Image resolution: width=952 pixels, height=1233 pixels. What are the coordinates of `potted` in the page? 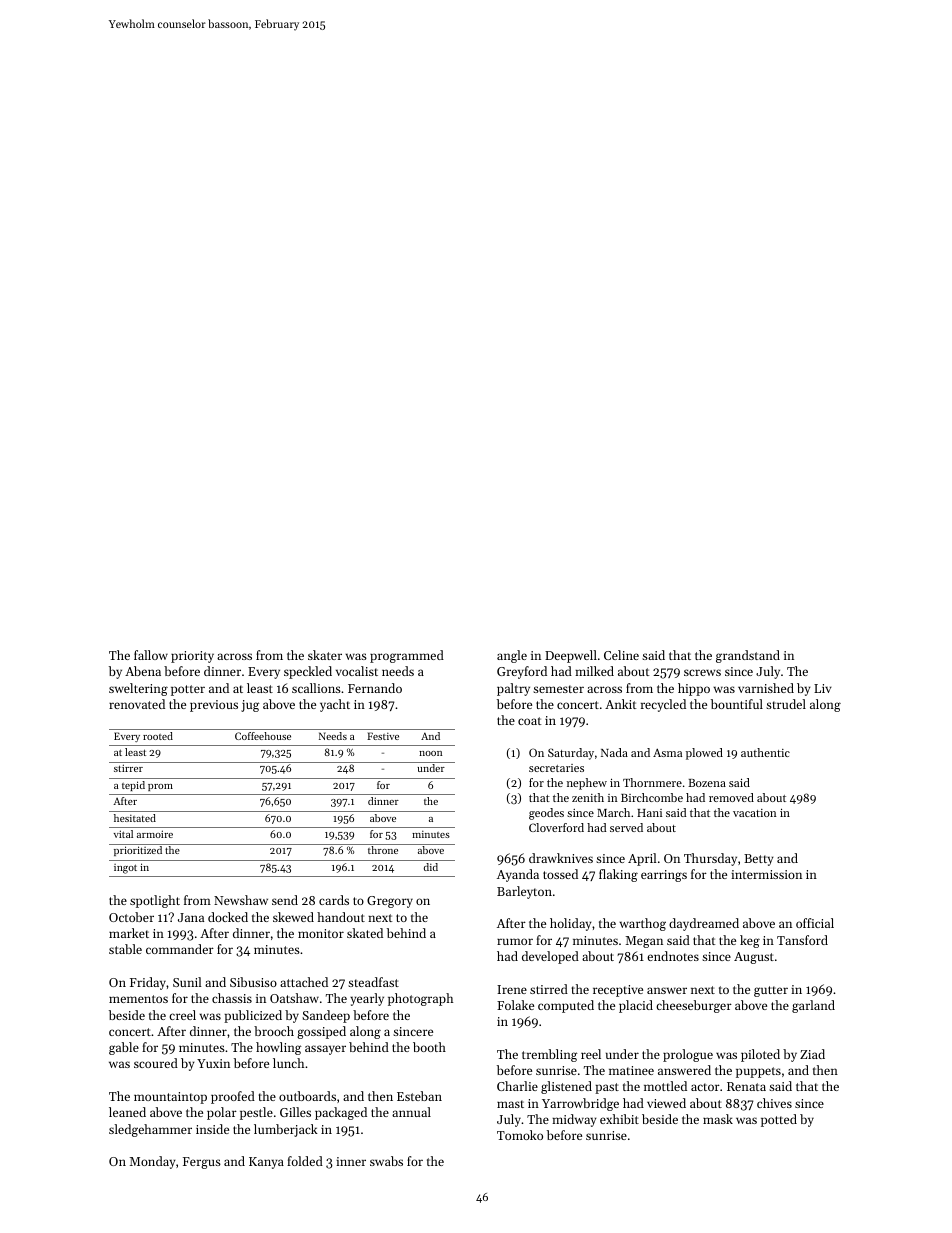 It's located at (779, 1120).
